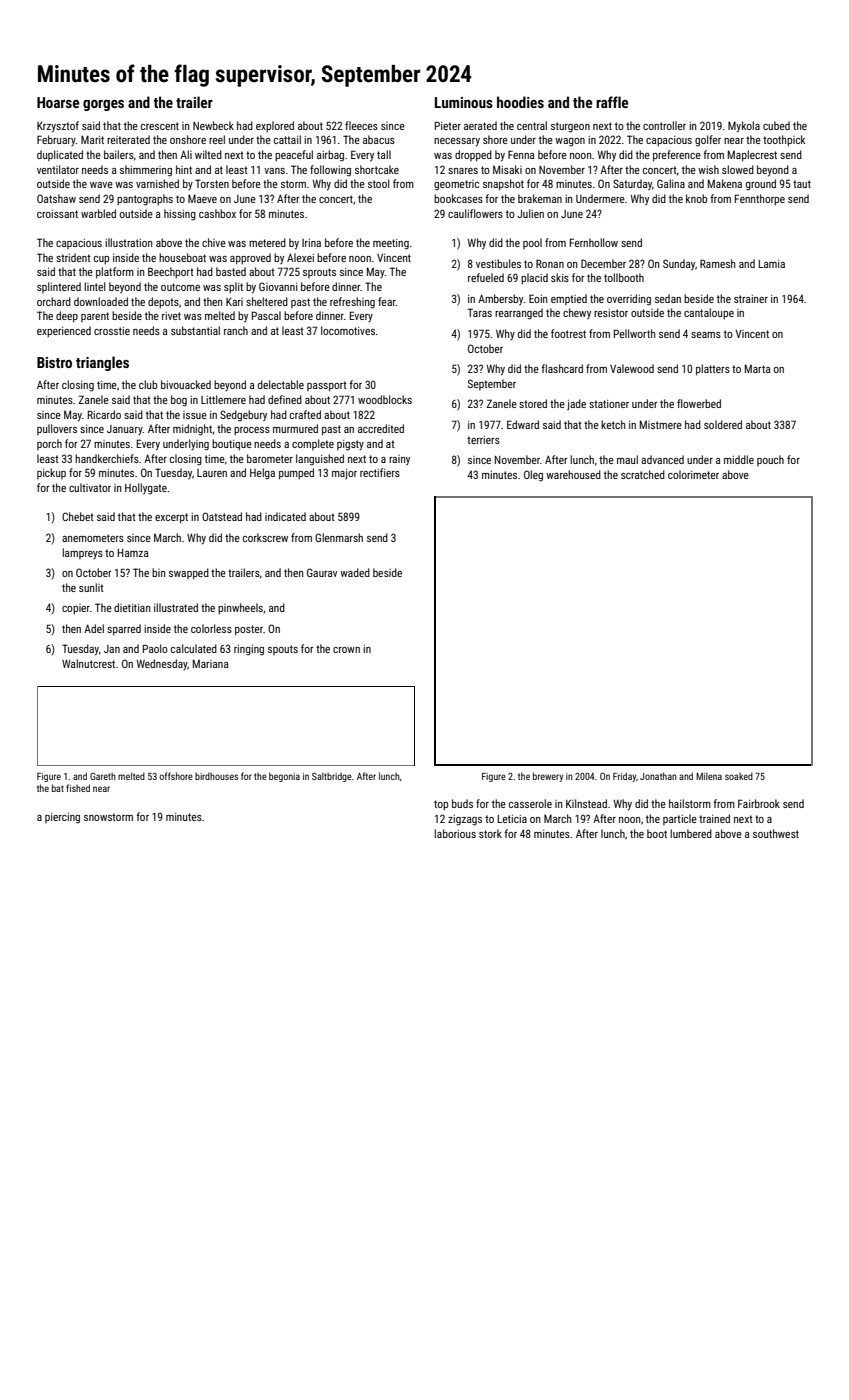 This screenshot has width=849, height=1400. I want to click on pouch, so click(770, 460).
